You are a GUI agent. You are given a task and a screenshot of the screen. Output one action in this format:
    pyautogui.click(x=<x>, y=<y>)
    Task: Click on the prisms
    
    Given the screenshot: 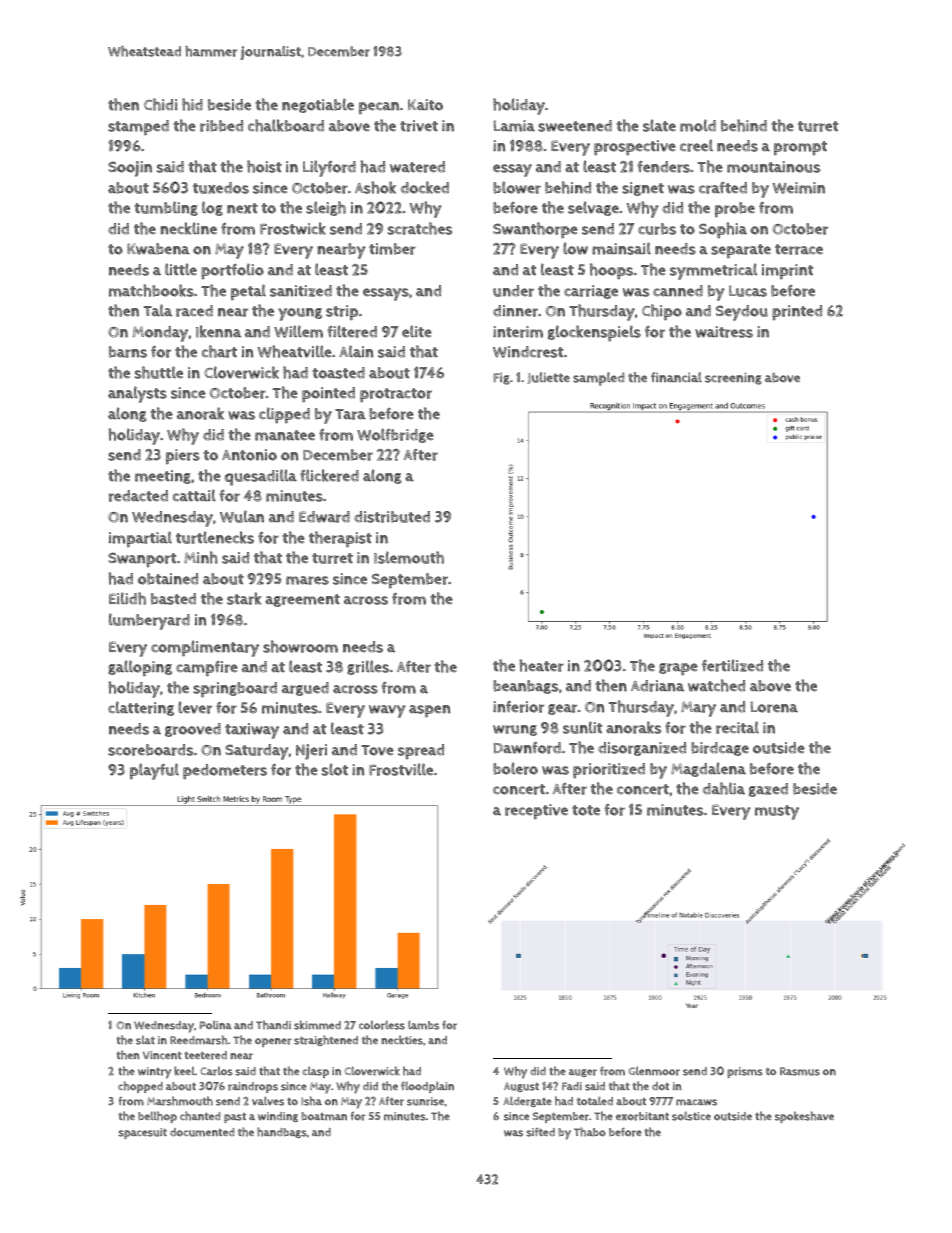 What is the action you would take?
    pyautogui.click(x=745, y=1072)
